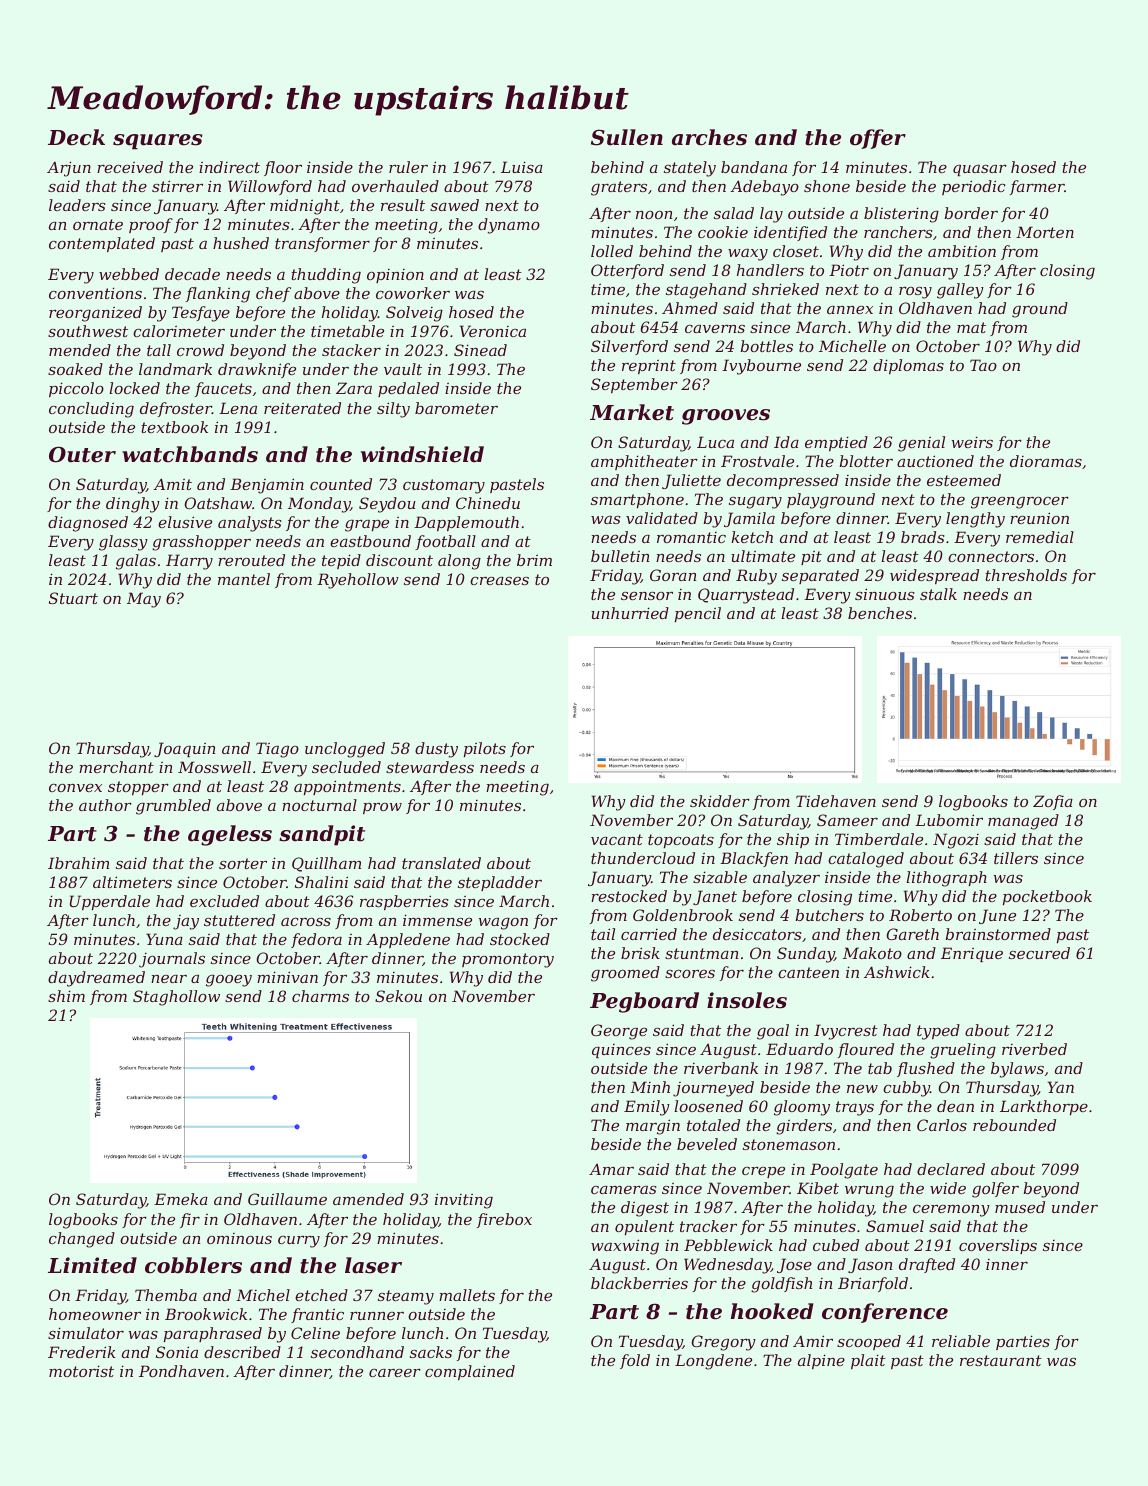 The height and width of the document is (1486, 1148). What do you see at coordinates (73, 598) in the document?
I see `Stuart` at bounding box center [73, 598].
